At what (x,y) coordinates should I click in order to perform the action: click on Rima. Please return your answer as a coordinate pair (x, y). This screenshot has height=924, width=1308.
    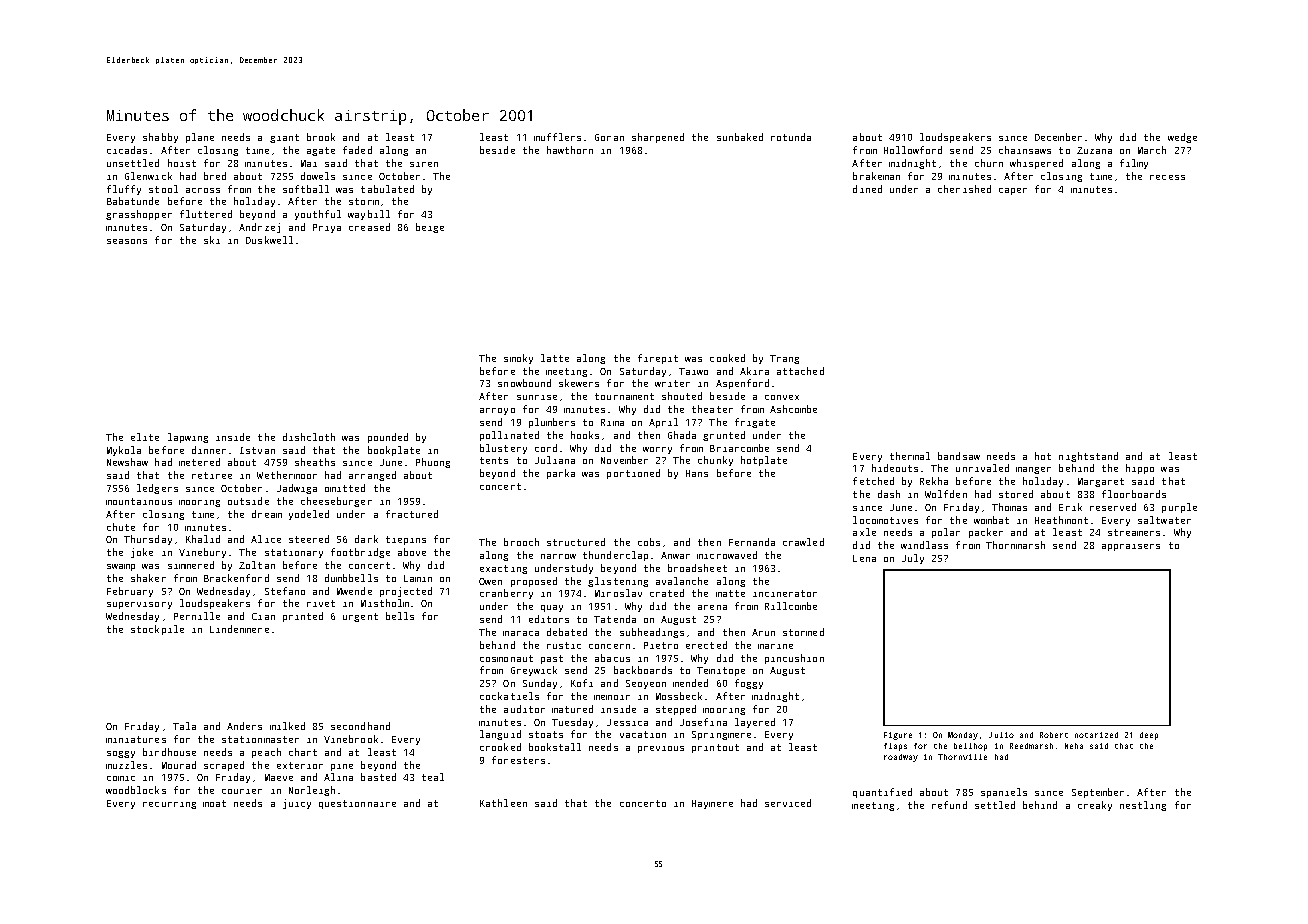
    Looking at the image, I should click on (612, 422).
